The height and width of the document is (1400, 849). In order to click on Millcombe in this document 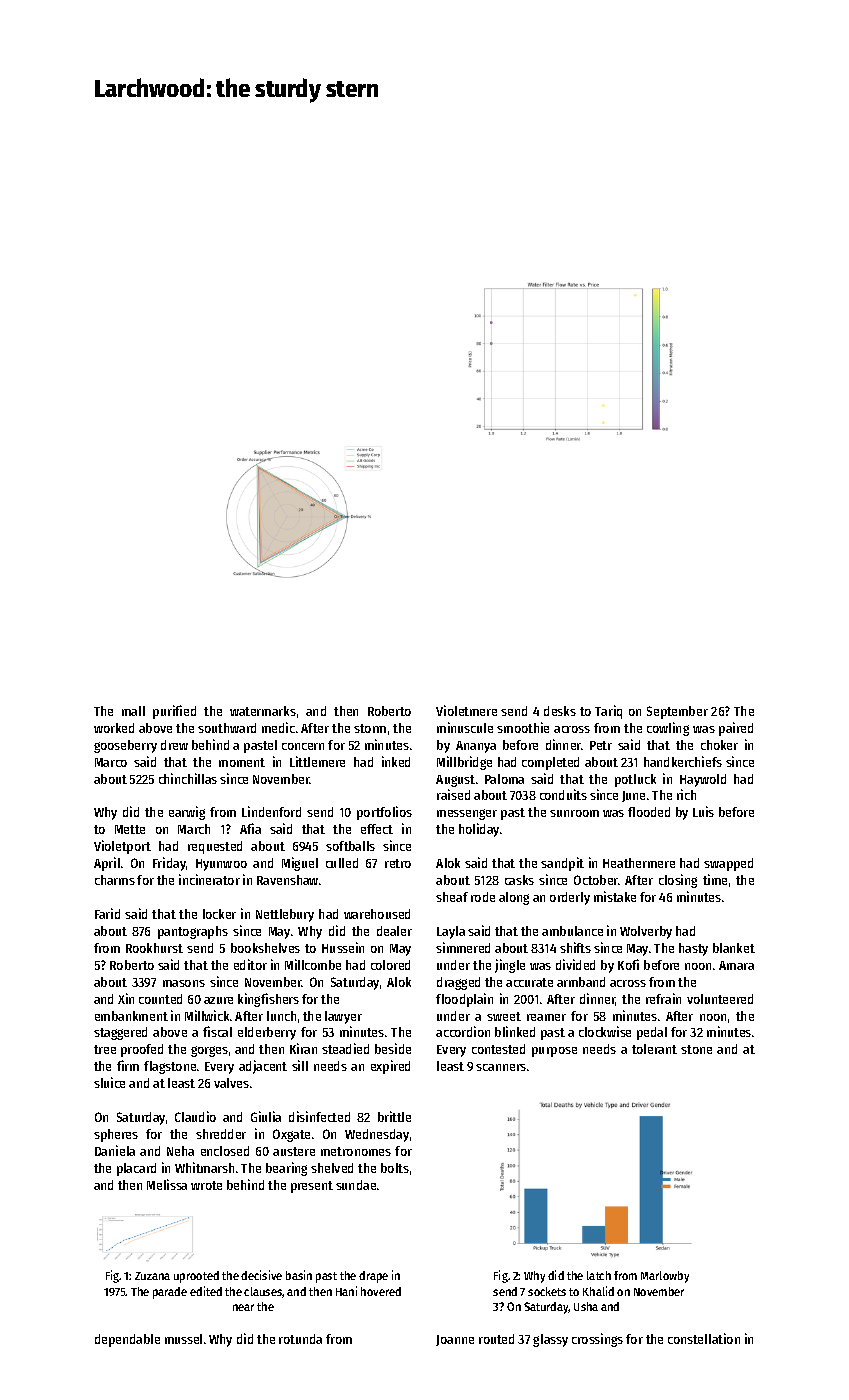, I will do `click(313, 964)`.
